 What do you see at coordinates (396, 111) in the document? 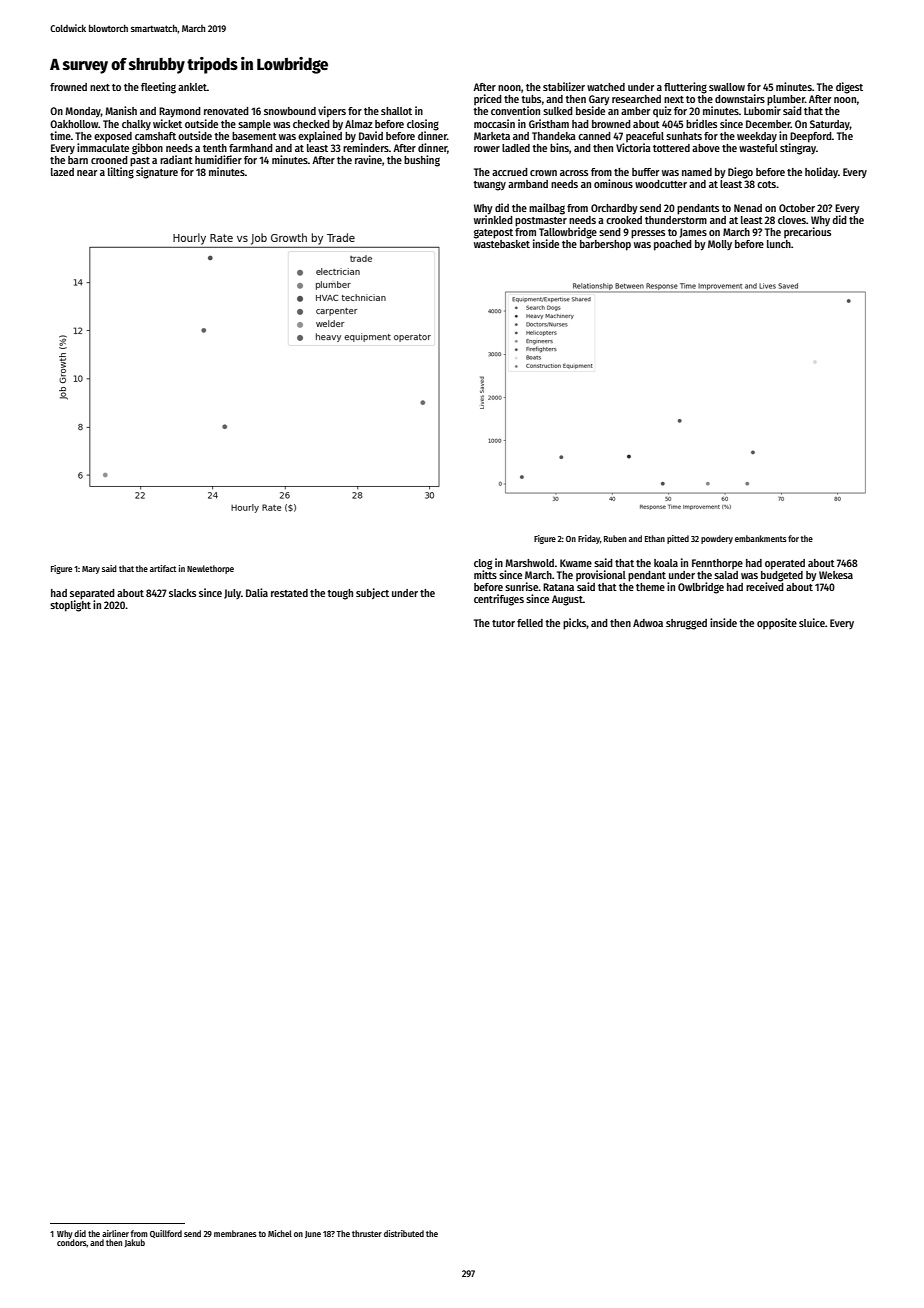
I see `shallot` at bounding box center [396, 111].
